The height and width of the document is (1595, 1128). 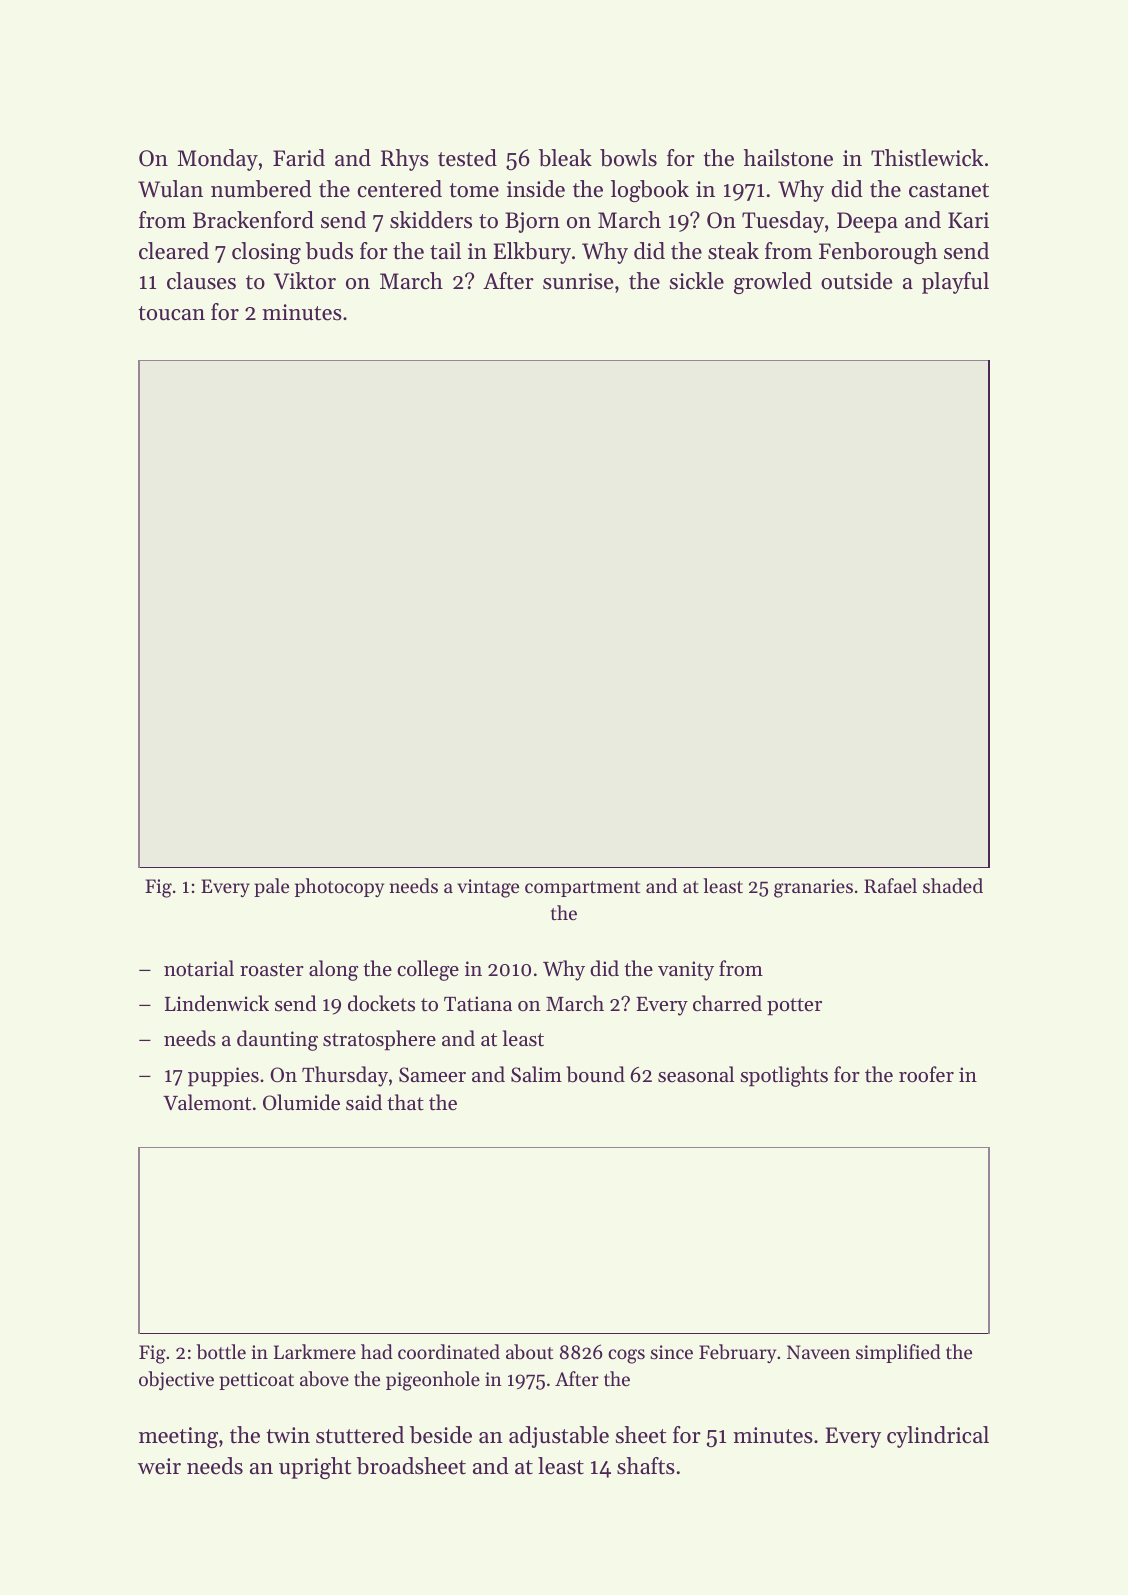 I want to click on logbook, so click(x=650, y=191).
